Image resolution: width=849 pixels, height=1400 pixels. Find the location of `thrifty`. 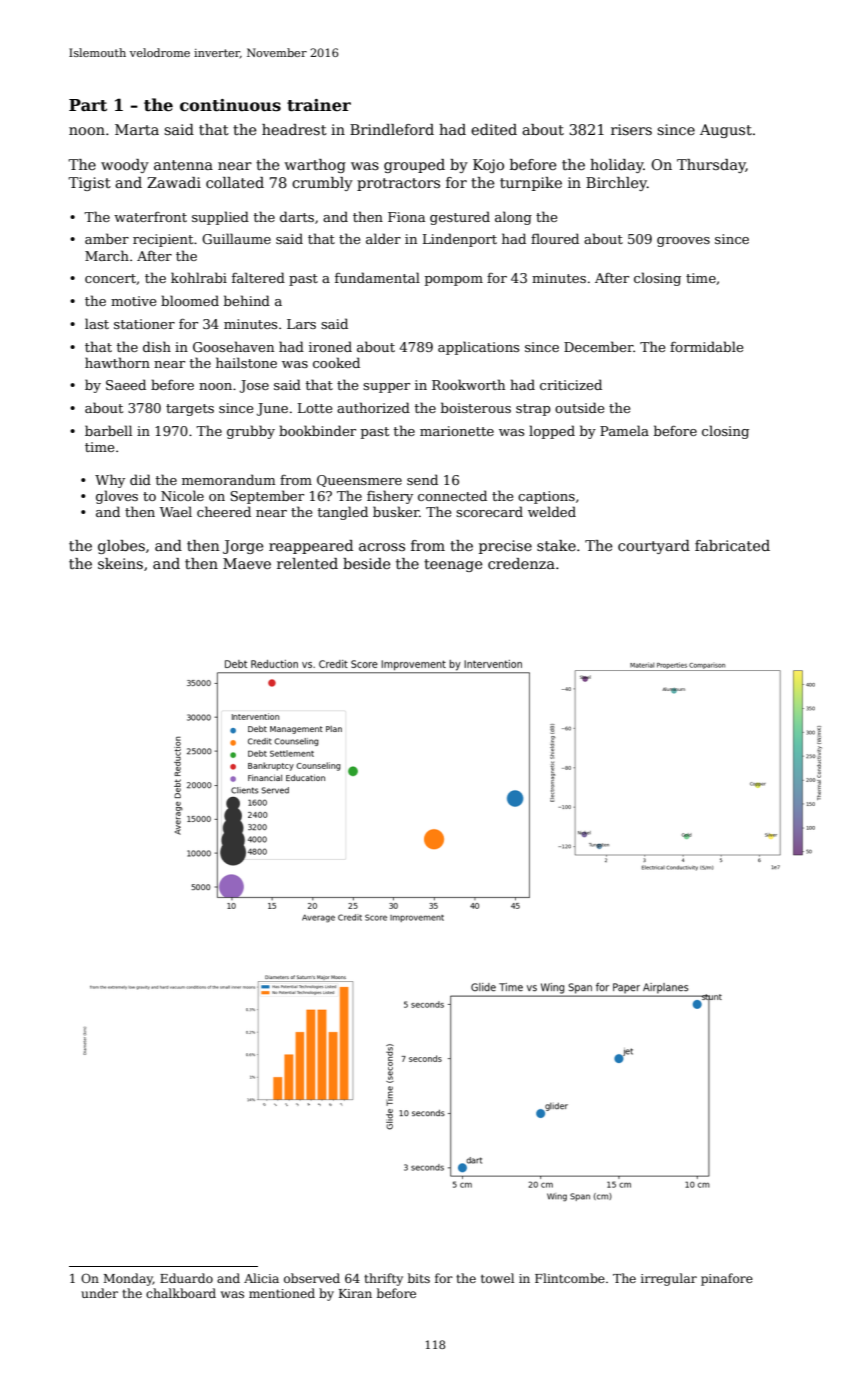

thrifty is located at coordinates (383, 1279).
